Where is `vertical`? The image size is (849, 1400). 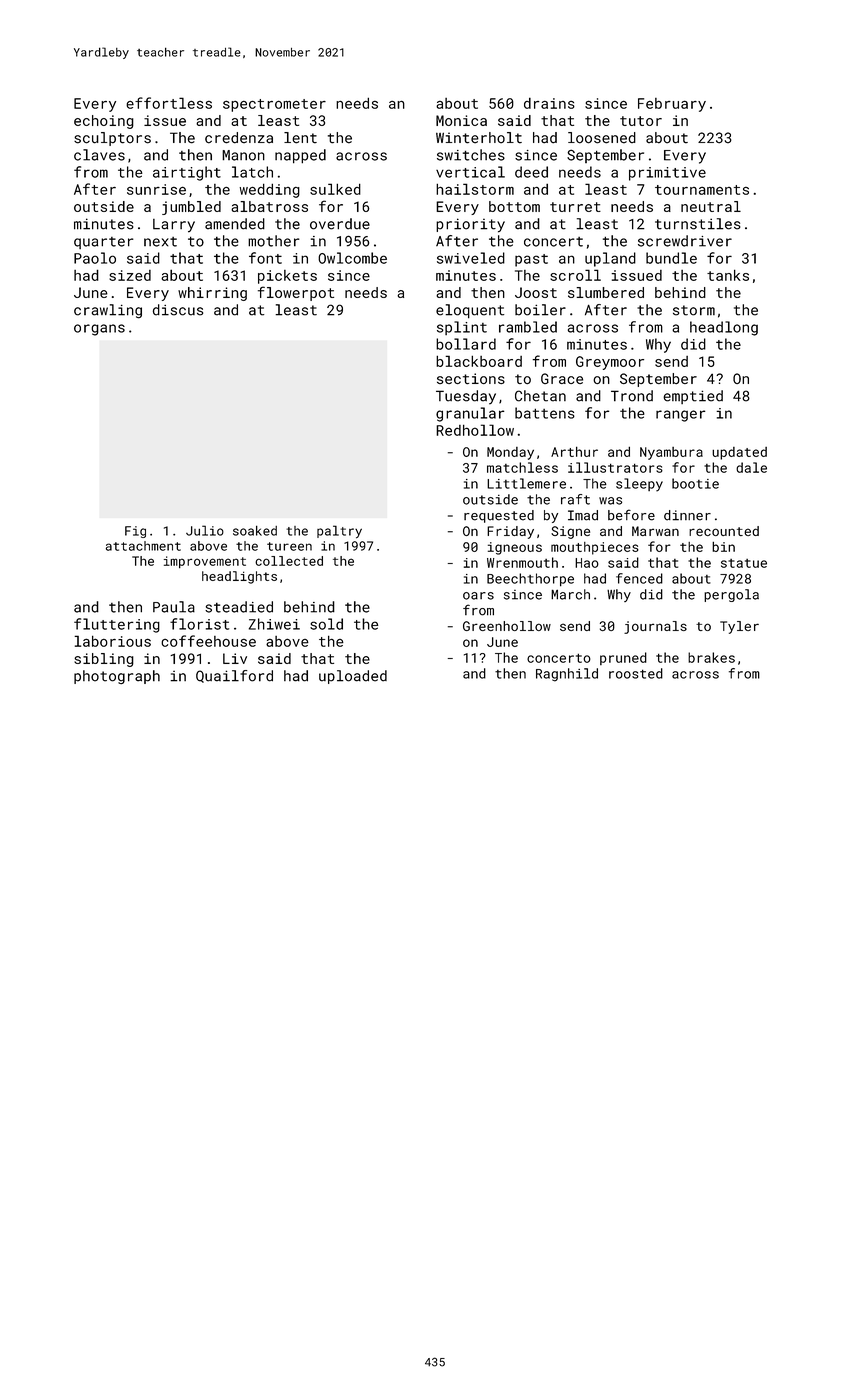 vertical is located at coordinates (470, 172).
